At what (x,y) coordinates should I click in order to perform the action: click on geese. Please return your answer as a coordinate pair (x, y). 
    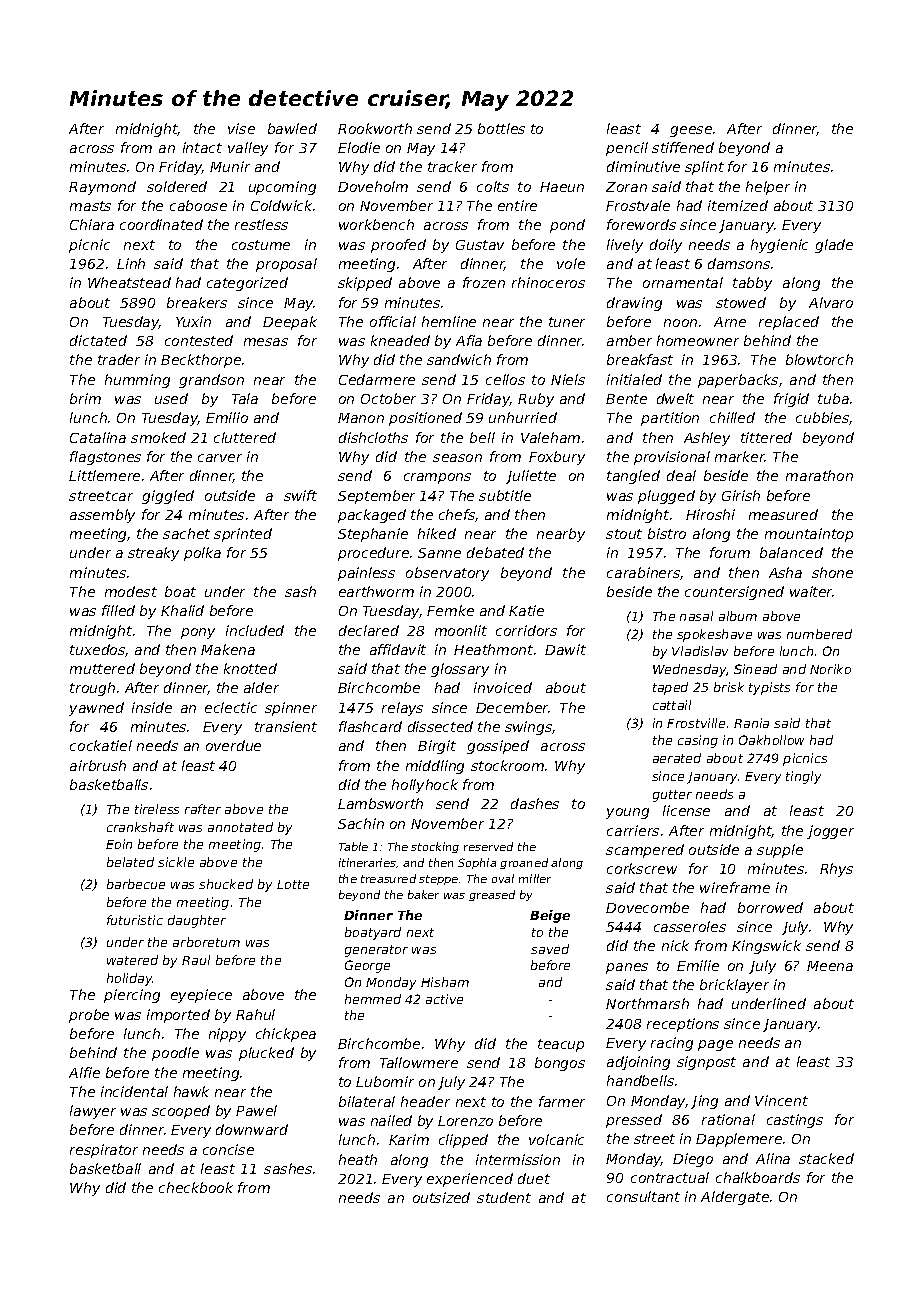
    Looking at the image, I should click on (691, 131).
